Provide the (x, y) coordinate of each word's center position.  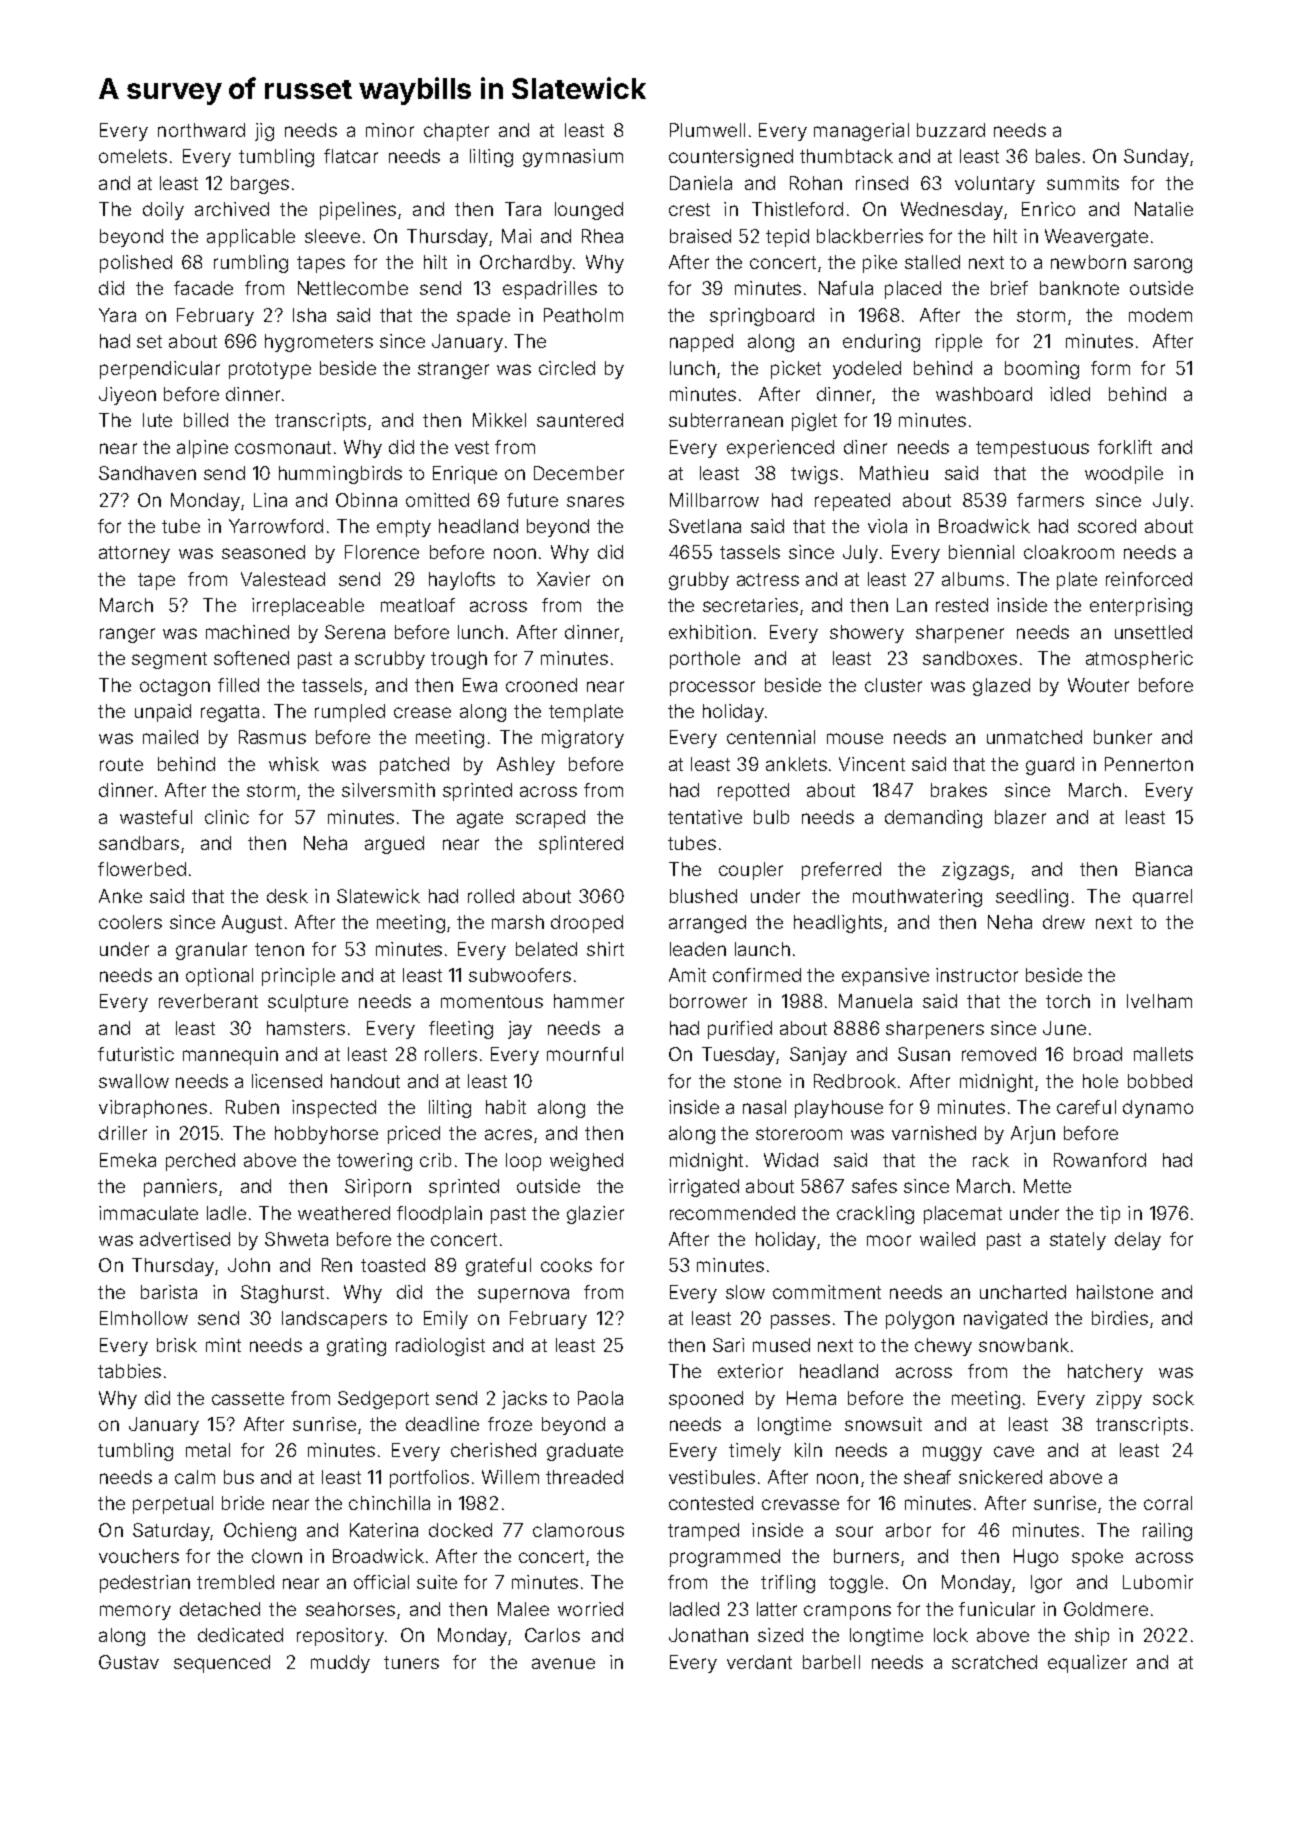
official (381, 1582)
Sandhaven (147, 473)
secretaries (750, 605)
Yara (117, 315)
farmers (1050, 500)
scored (1107, 526)
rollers (451, 1054)
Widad (791, 1160)
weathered (344, 1213)
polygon (920, 1320)
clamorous (578, 1530)
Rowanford (1100, 1160)
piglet (814, 422)
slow (745, 1292)
